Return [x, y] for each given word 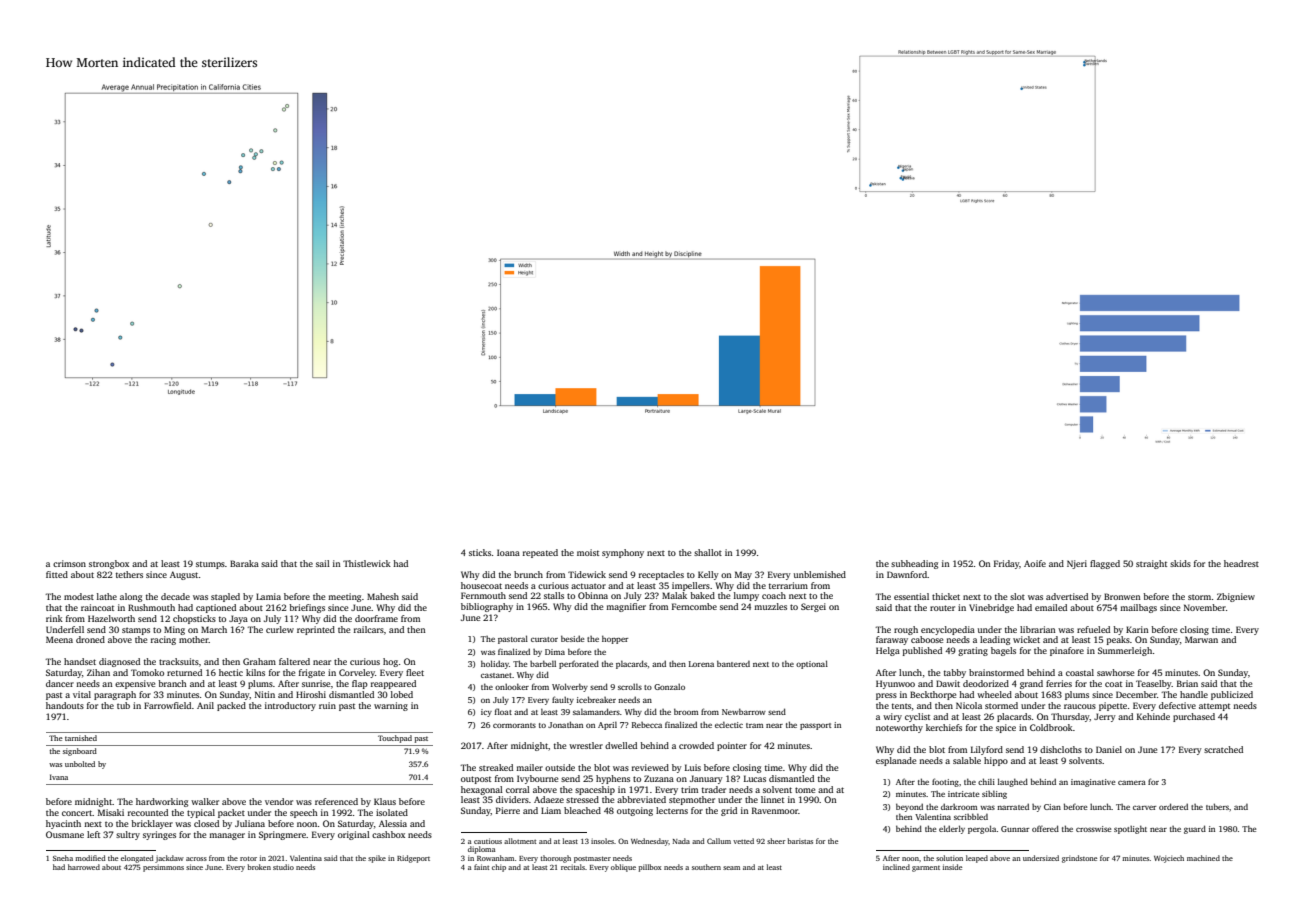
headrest [1241, 563]
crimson [69, 563]
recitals [573, 867]
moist [588, 552]
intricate [963, 794]
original [354, 835]
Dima [555, 652]
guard [1195, 829]
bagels [1003, 651]
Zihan [98, 672]
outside [560, 767]
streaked [496, 767]
